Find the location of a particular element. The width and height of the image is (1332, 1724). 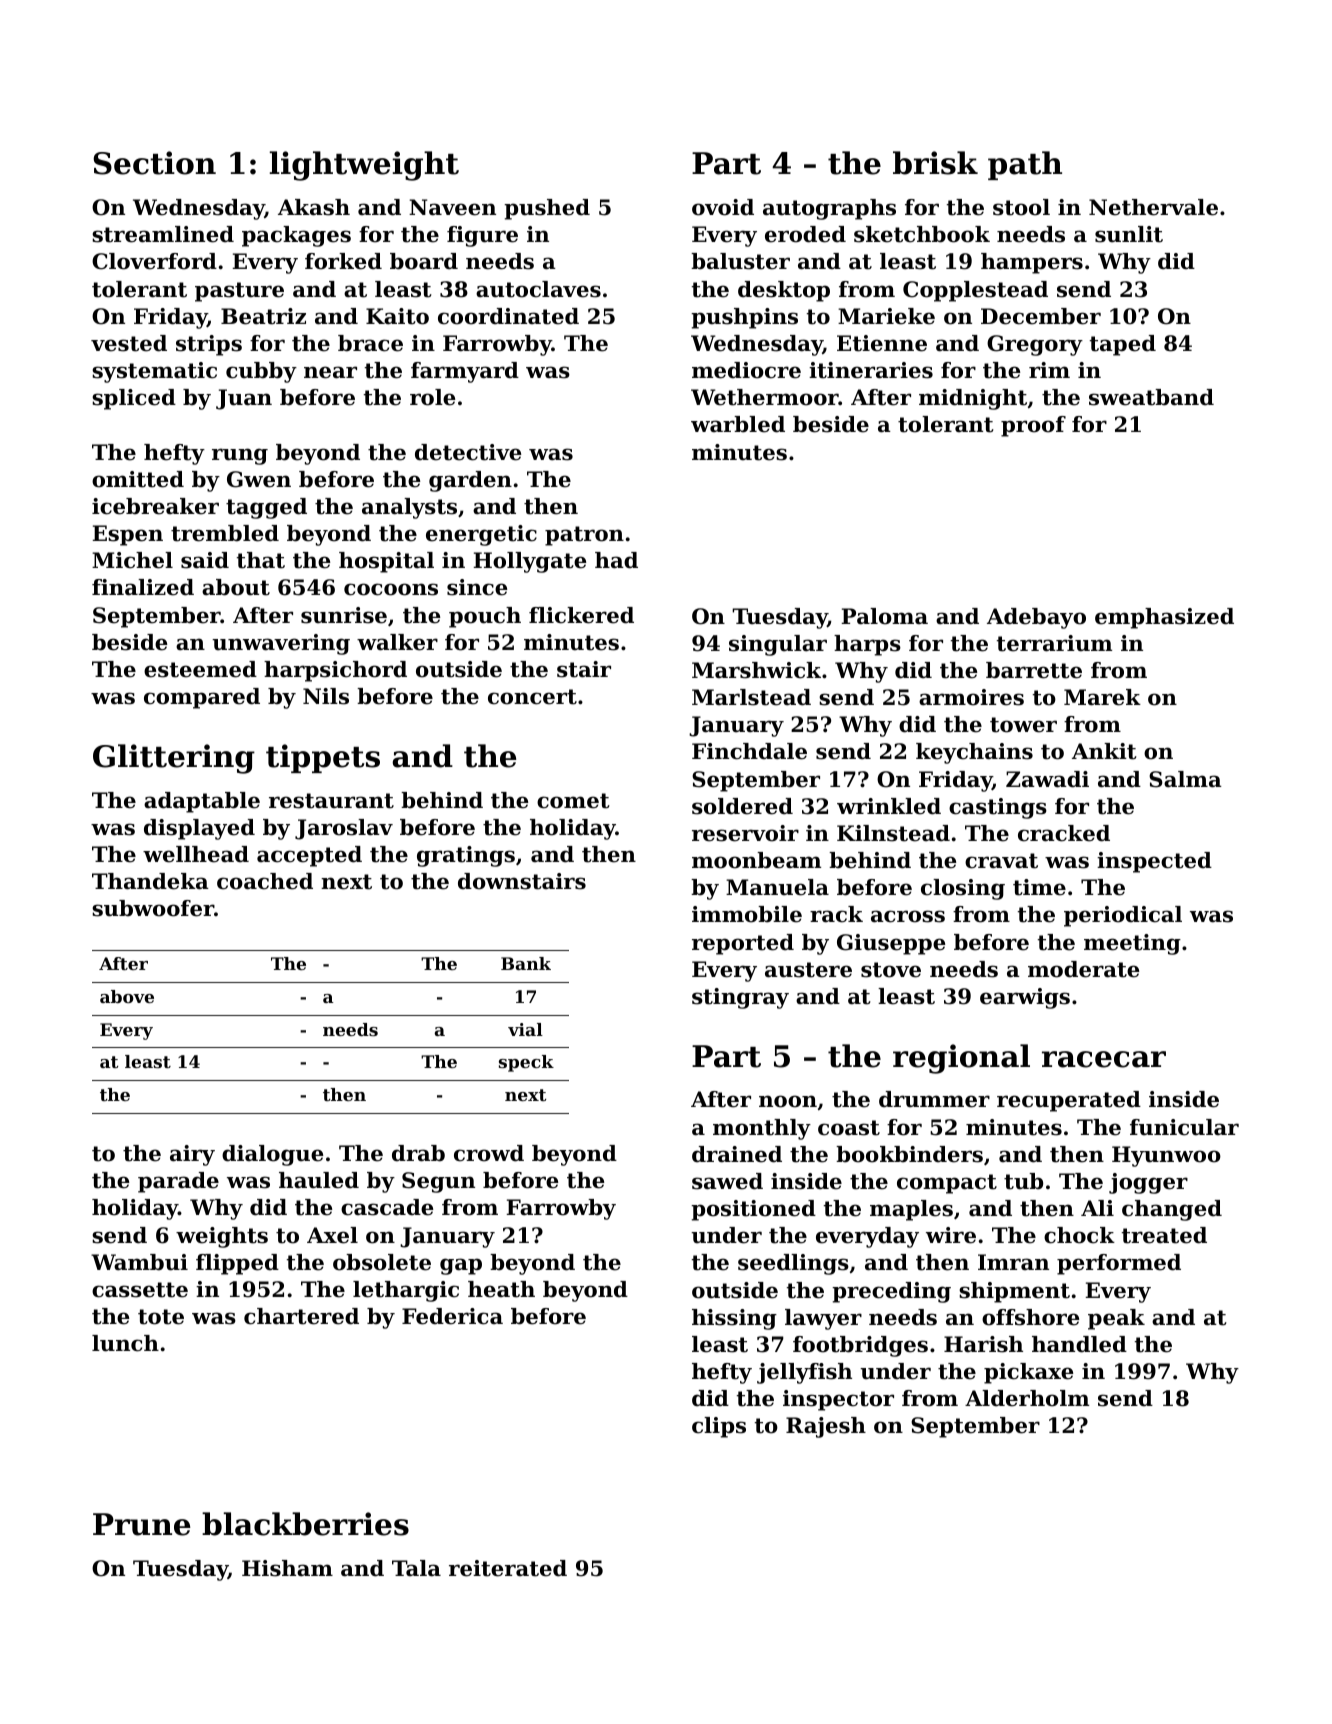

baluster is located at coordinates (740, 261).
